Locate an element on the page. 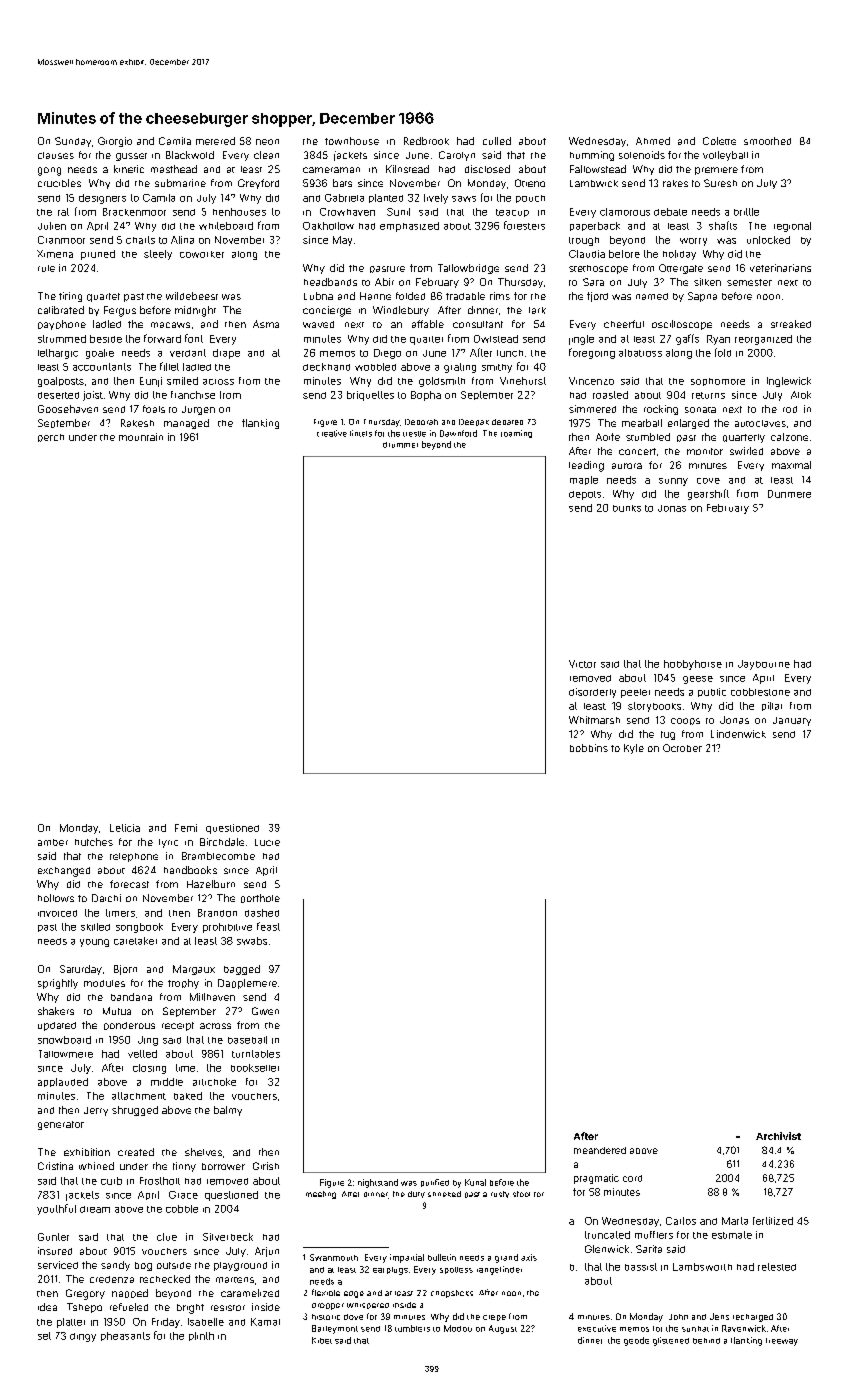 Image resolution: width=849 pixels, height=1400 pixels. Femi is located at coordinates (186, 828).
